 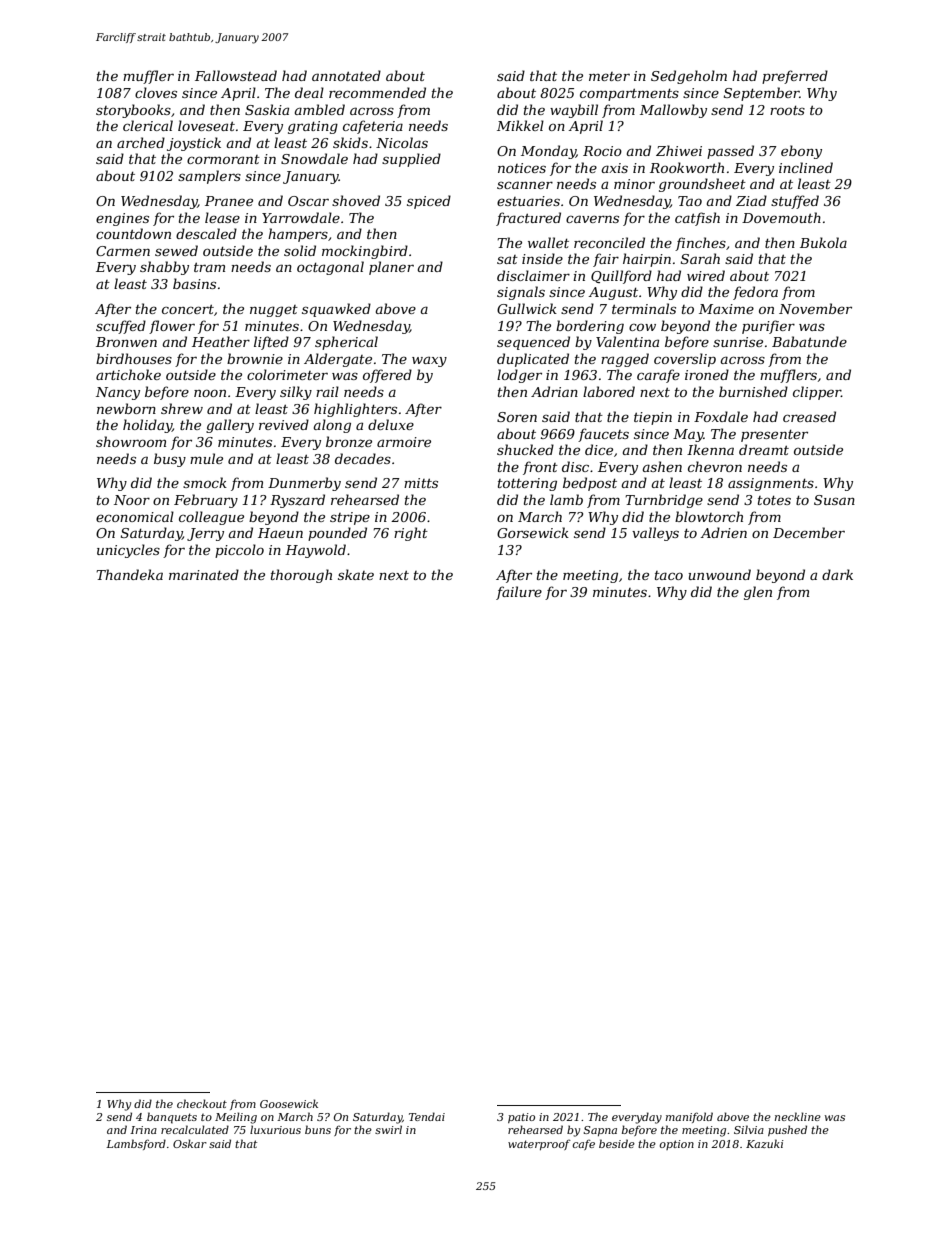 What do you see at coordinates (267, 109) in the image?
I see `Saskia` at bounding box center [267, 109].
